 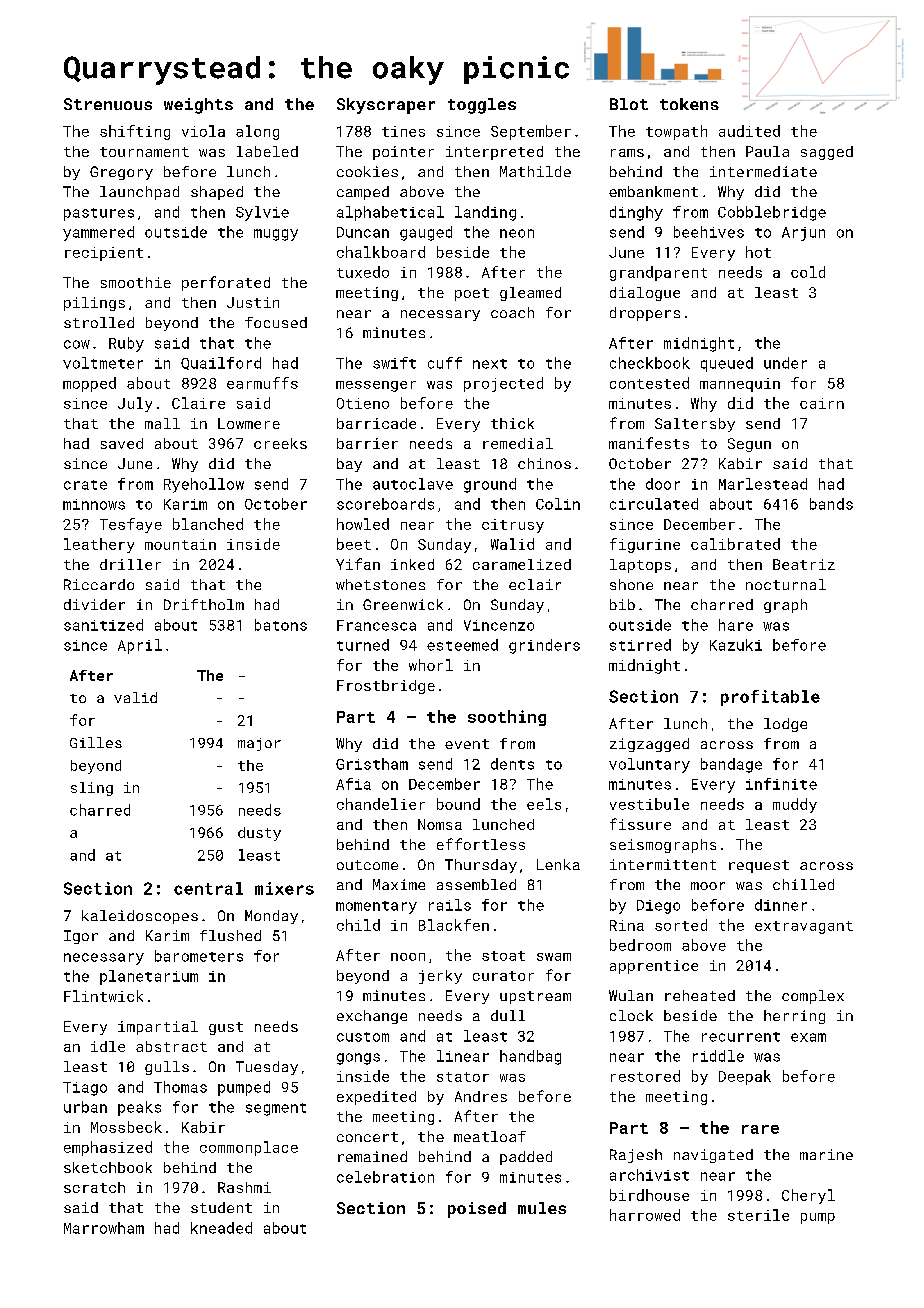 What do you see at coordinates (376, 625) in the screenshot?
I see `Francesca` at bounding box center [376, 625].
